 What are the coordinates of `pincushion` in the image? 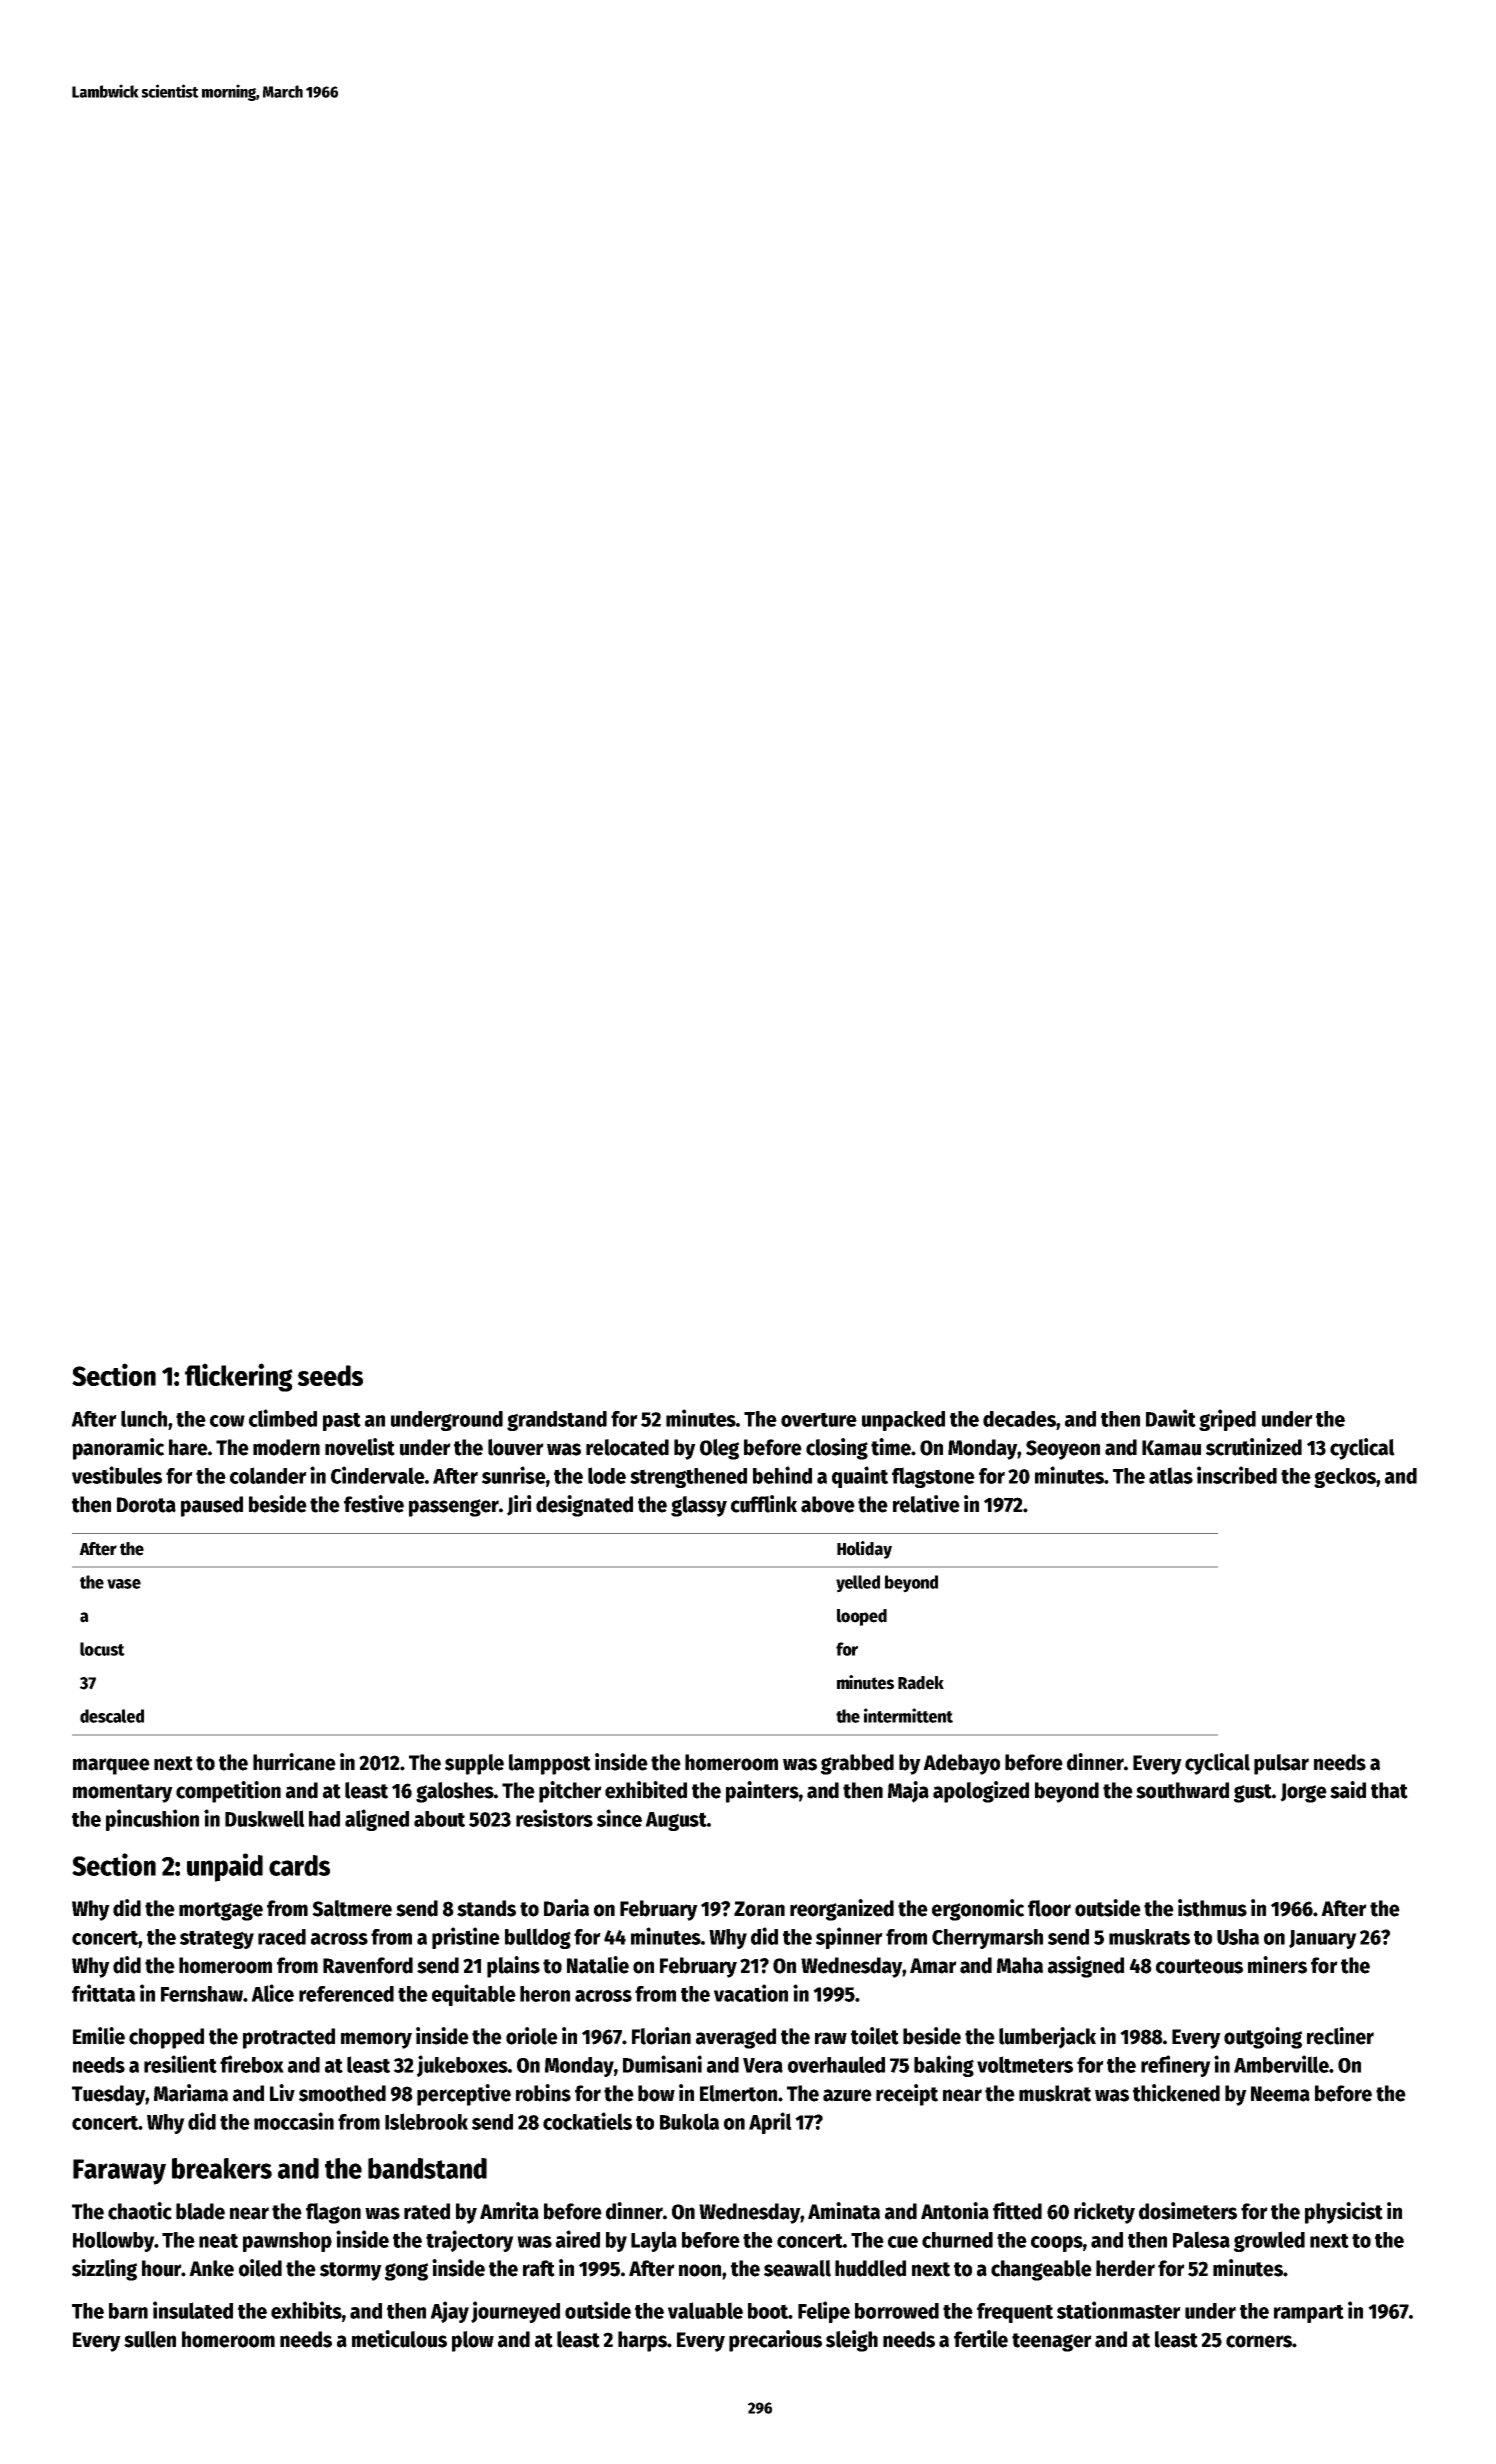 It's located at (152, 1820).
